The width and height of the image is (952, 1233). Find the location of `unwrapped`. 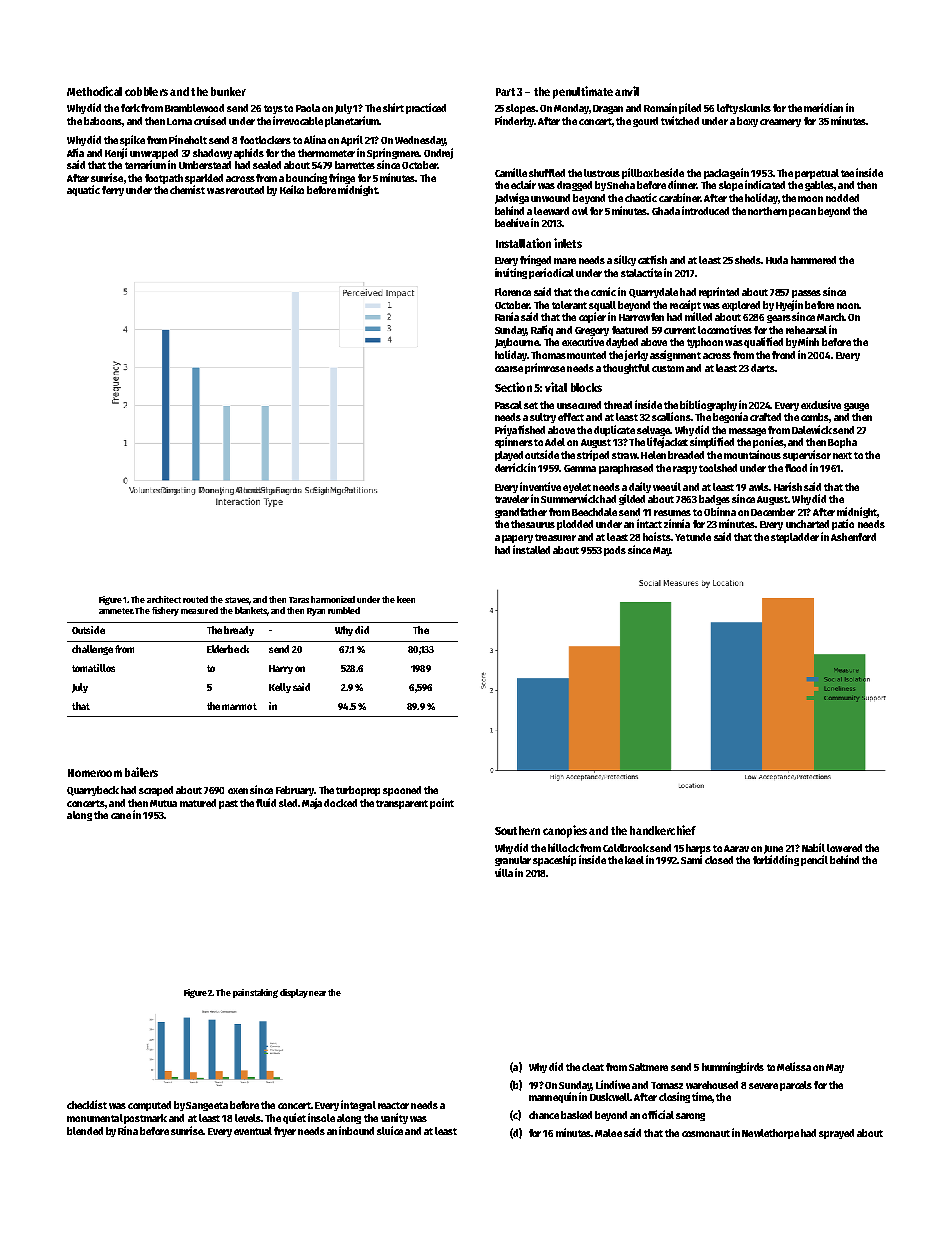

unwrapped is located at coordinates (154, 154).
